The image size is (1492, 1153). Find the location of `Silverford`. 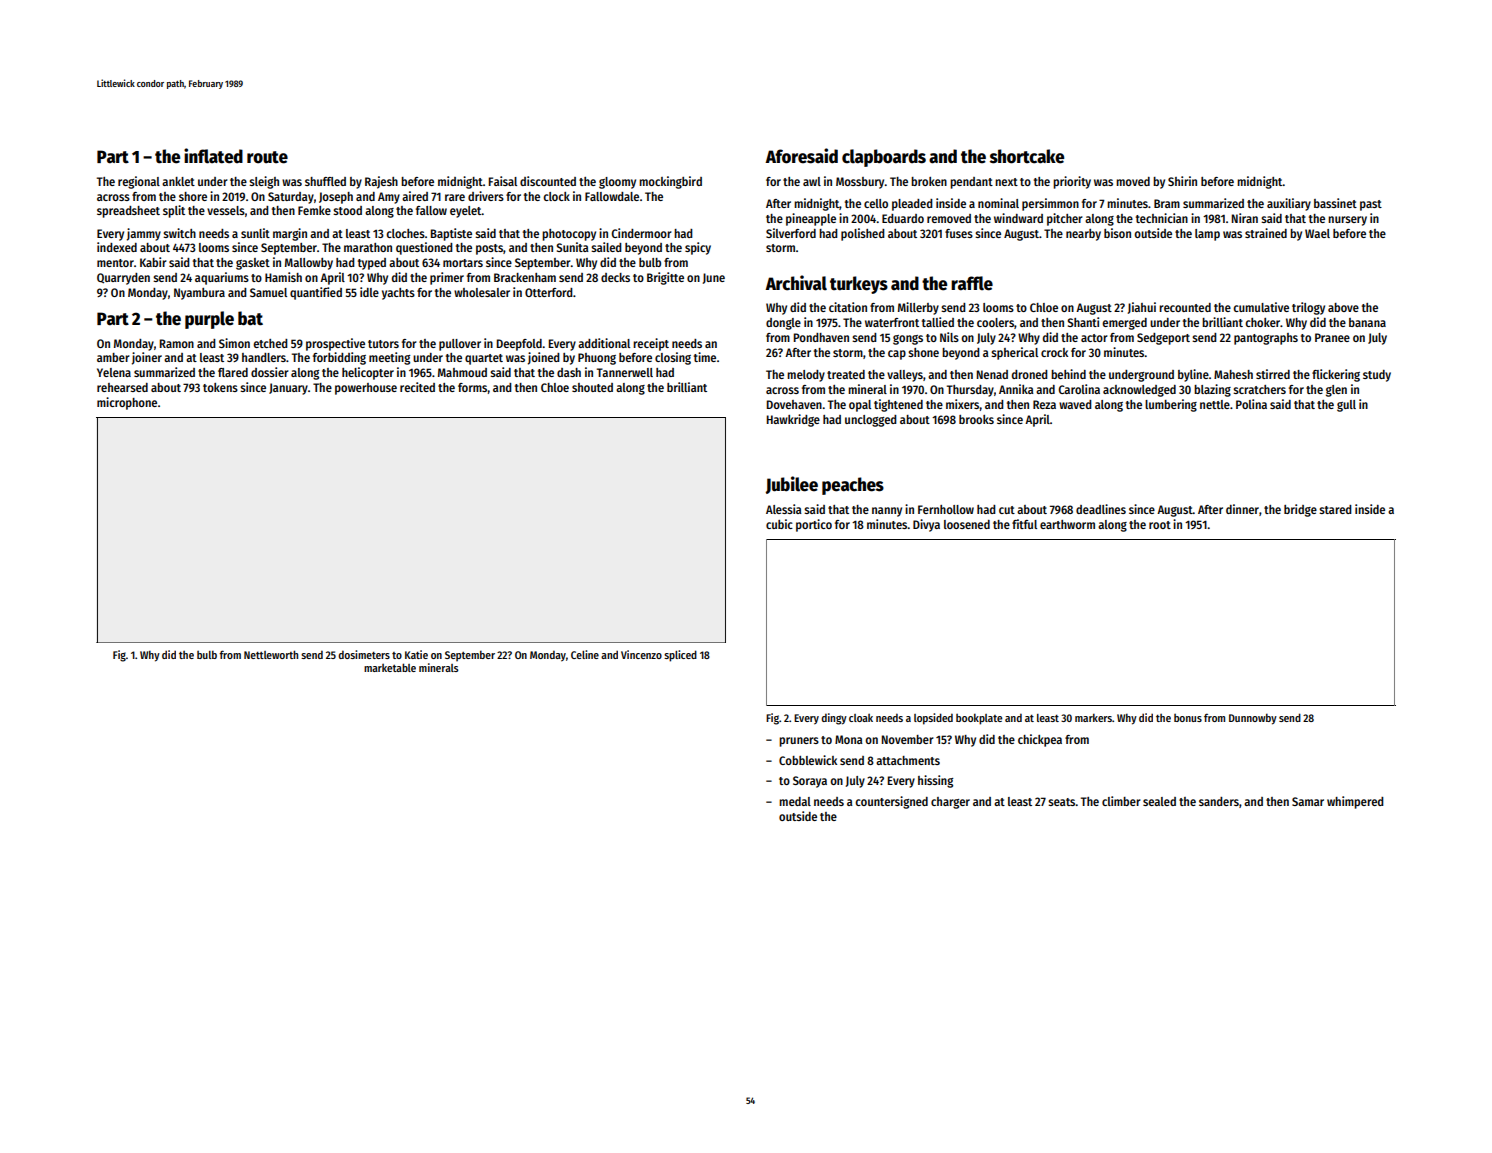

Silverford is located at coordinates (791, 233).
